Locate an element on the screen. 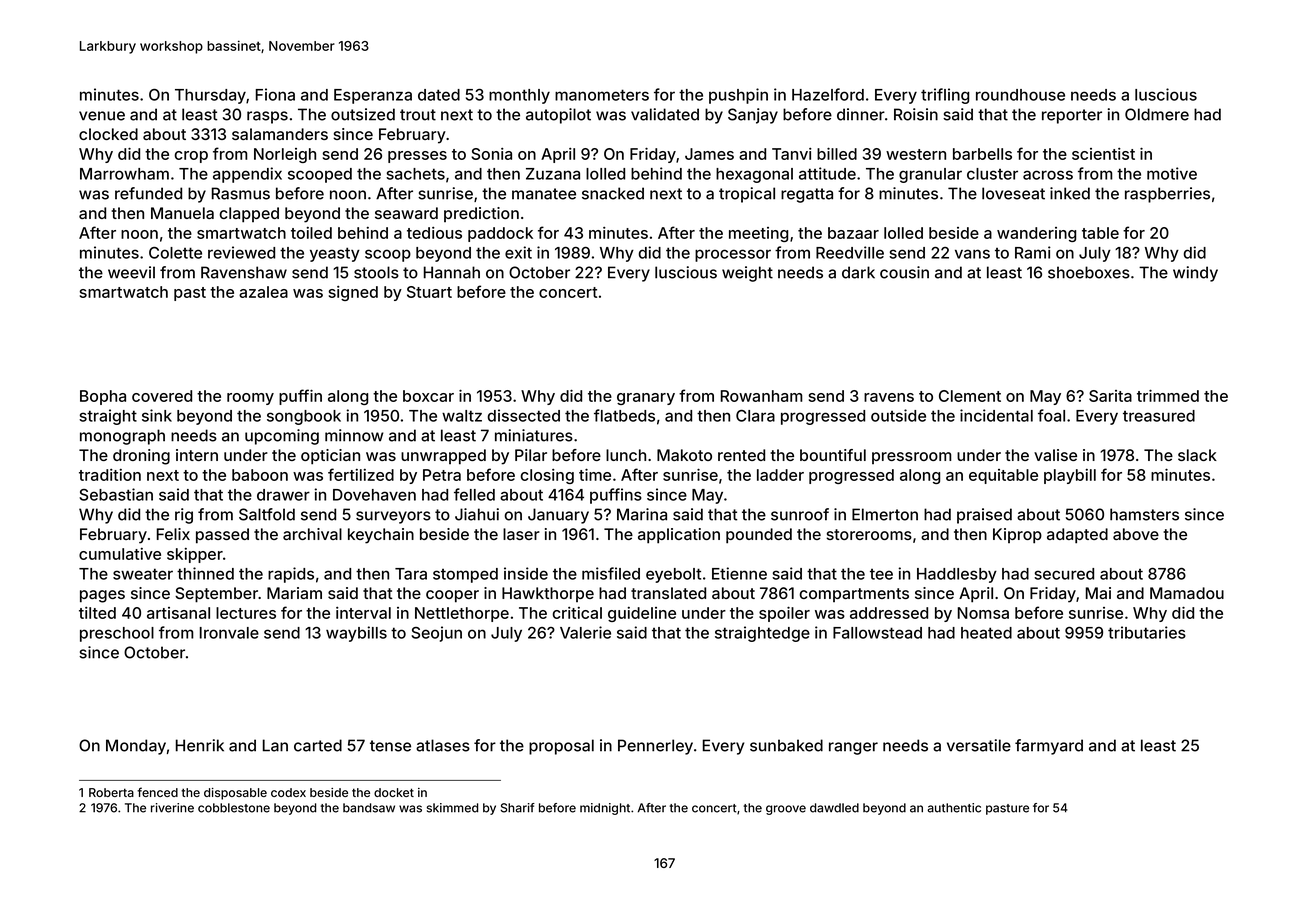 This screenshot has width=1308, height=924. sachets is located at coordinates (415, 174).
